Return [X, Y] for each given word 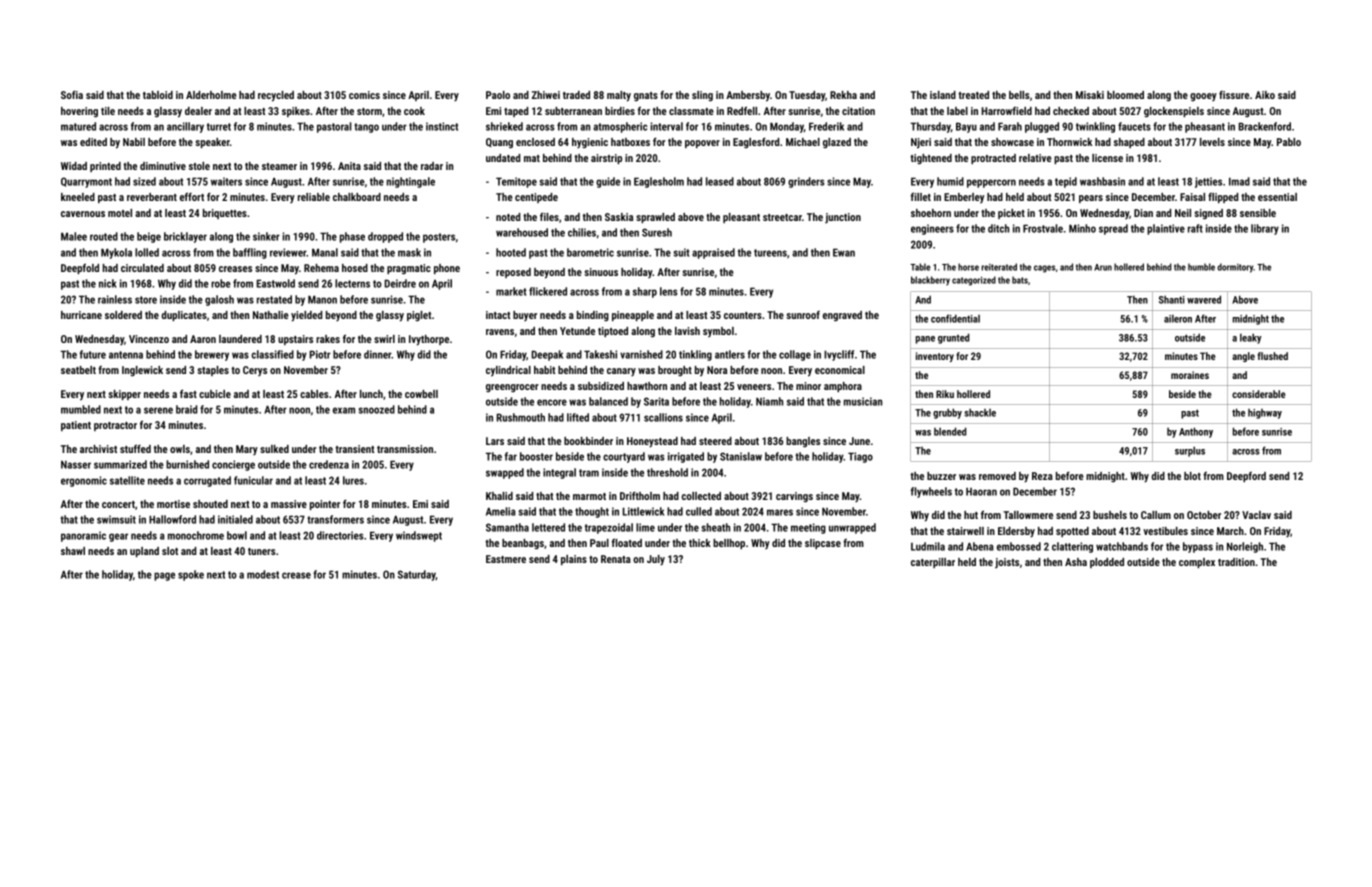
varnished [641, 354]
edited [93, 142]
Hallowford [172, 519]
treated [973, 95]
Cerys [255, 371]
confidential [955, 318]
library [1265, 229]
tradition [1236, 562]
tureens [770, 253]
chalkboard [357, 197]
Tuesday [807, 96]
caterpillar [933, 563]
